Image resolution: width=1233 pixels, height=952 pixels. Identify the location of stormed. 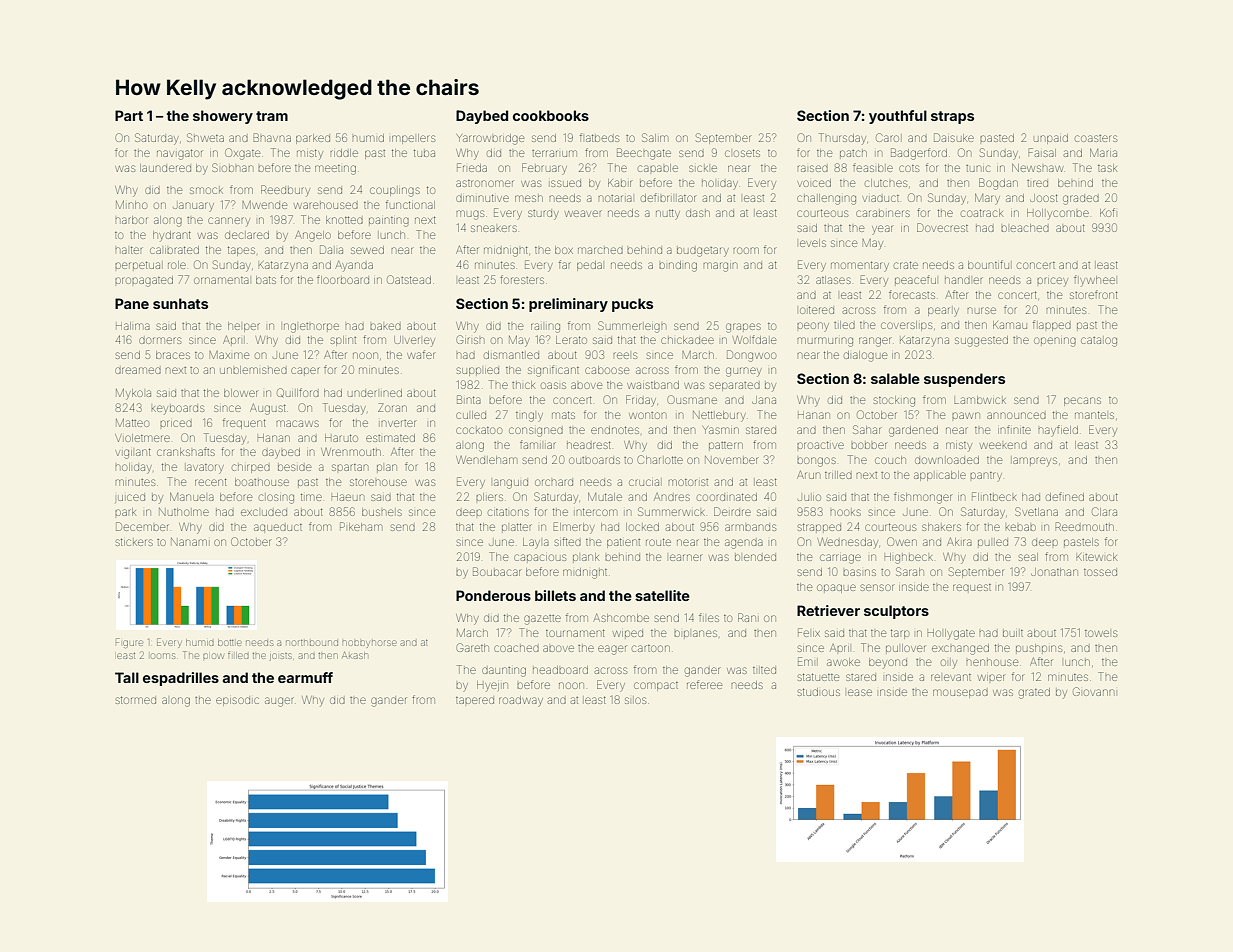
(136, 700).
